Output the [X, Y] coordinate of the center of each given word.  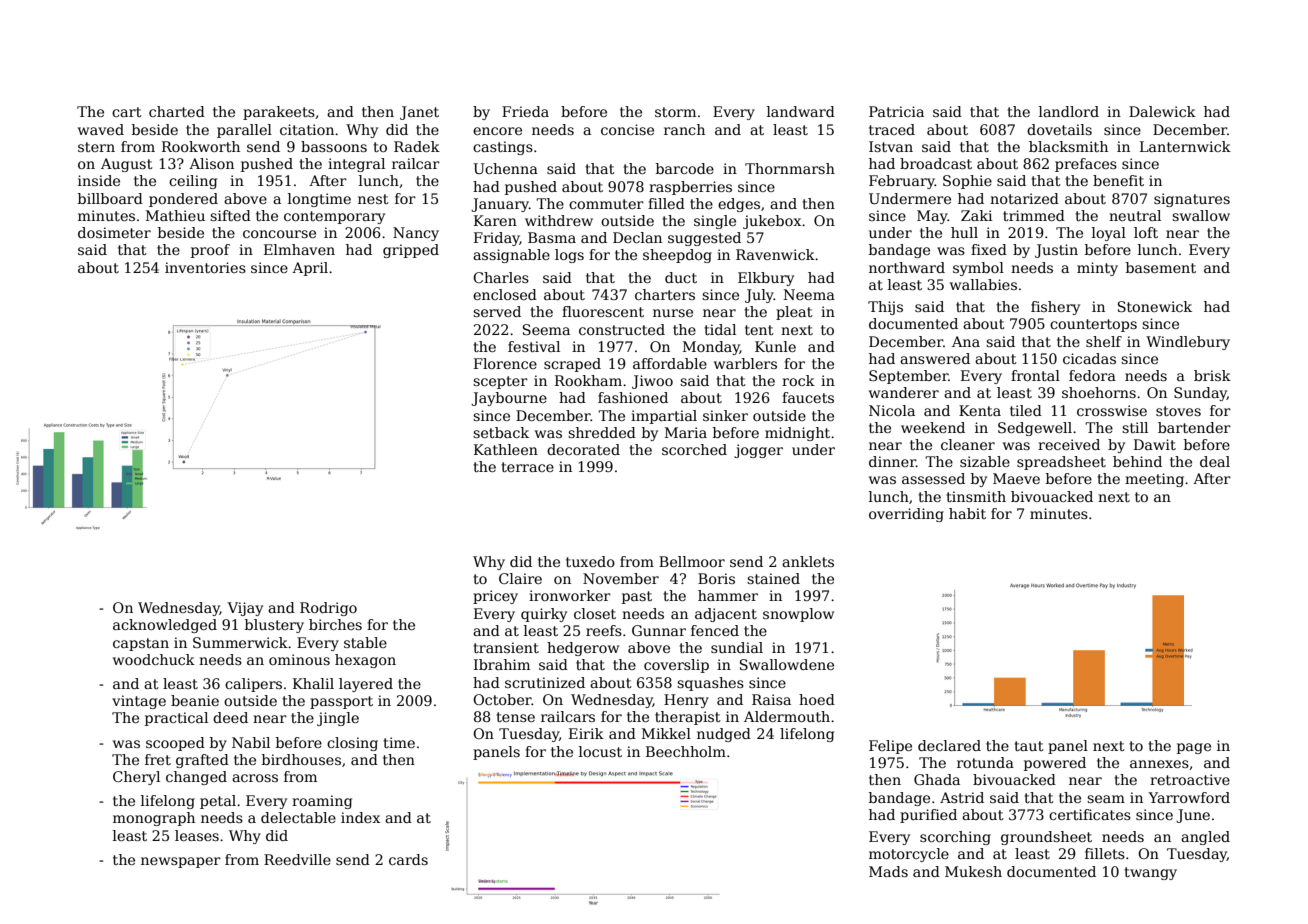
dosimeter [114, 232]
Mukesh [973, 871]
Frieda [525, 111]
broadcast [936, 163]
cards [408, 859]
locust [600, 751]
